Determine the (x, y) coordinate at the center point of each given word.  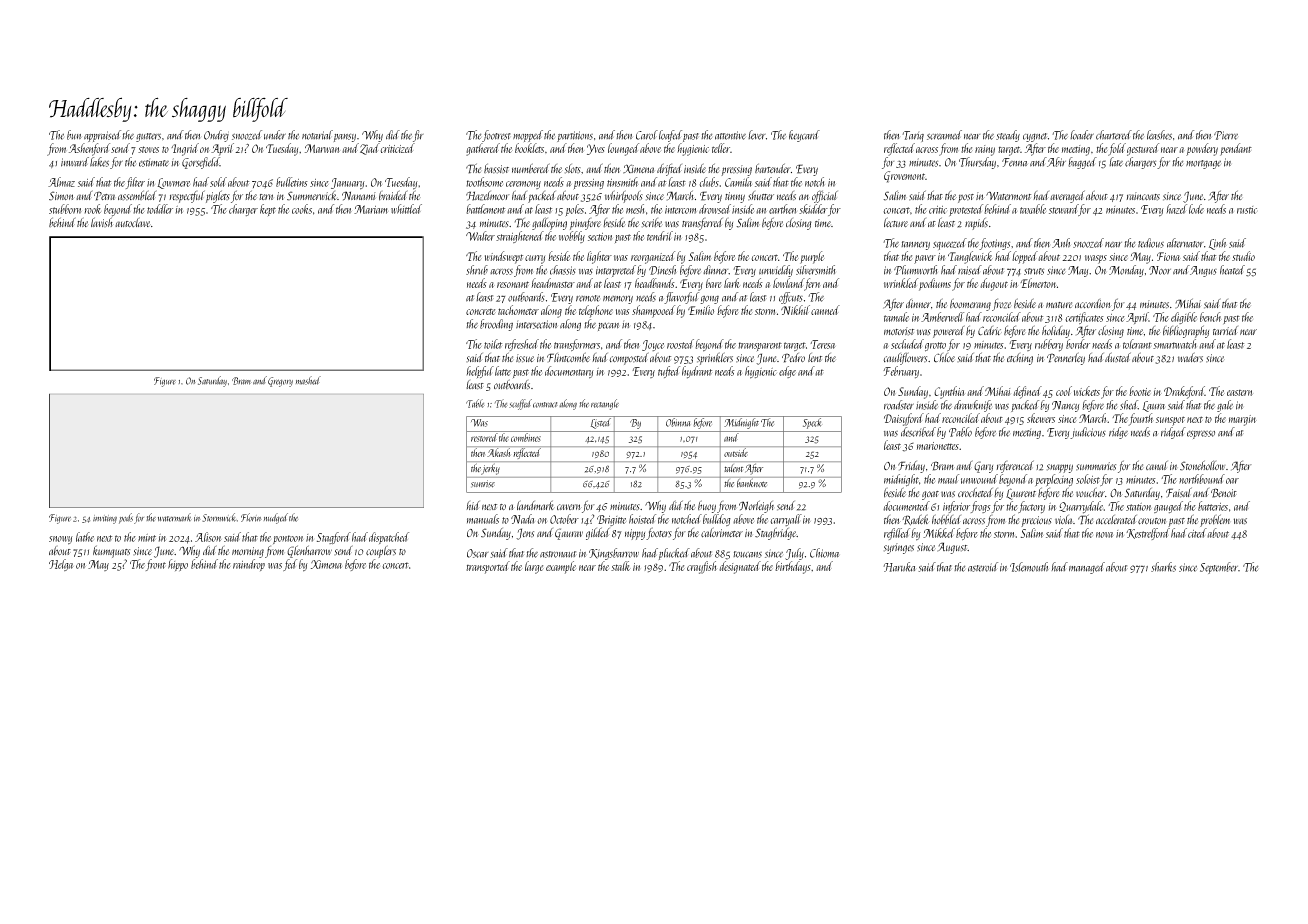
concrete (481, 312)
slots (573, 169)
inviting (105, 519)
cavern (569, 507)
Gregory (280, 382)
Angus (1203, 271)
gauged (1168, 507)
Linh (1218, 244)
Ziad (370, 149)
